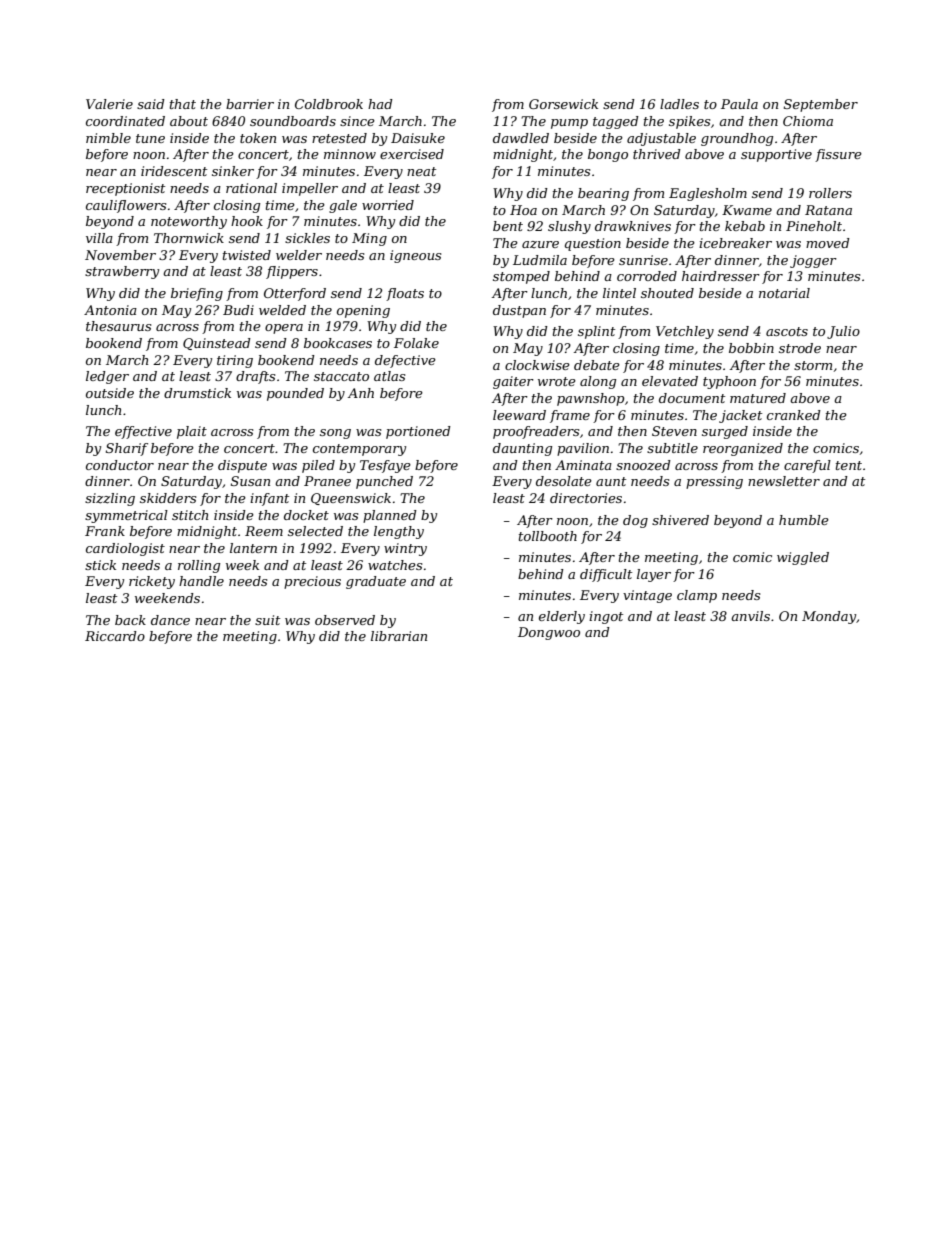 The height and width of the page is (1233, 952). What do you see at coordinates (384, 482) in the page?
I see `punched` at bounding box center [384, 482].
